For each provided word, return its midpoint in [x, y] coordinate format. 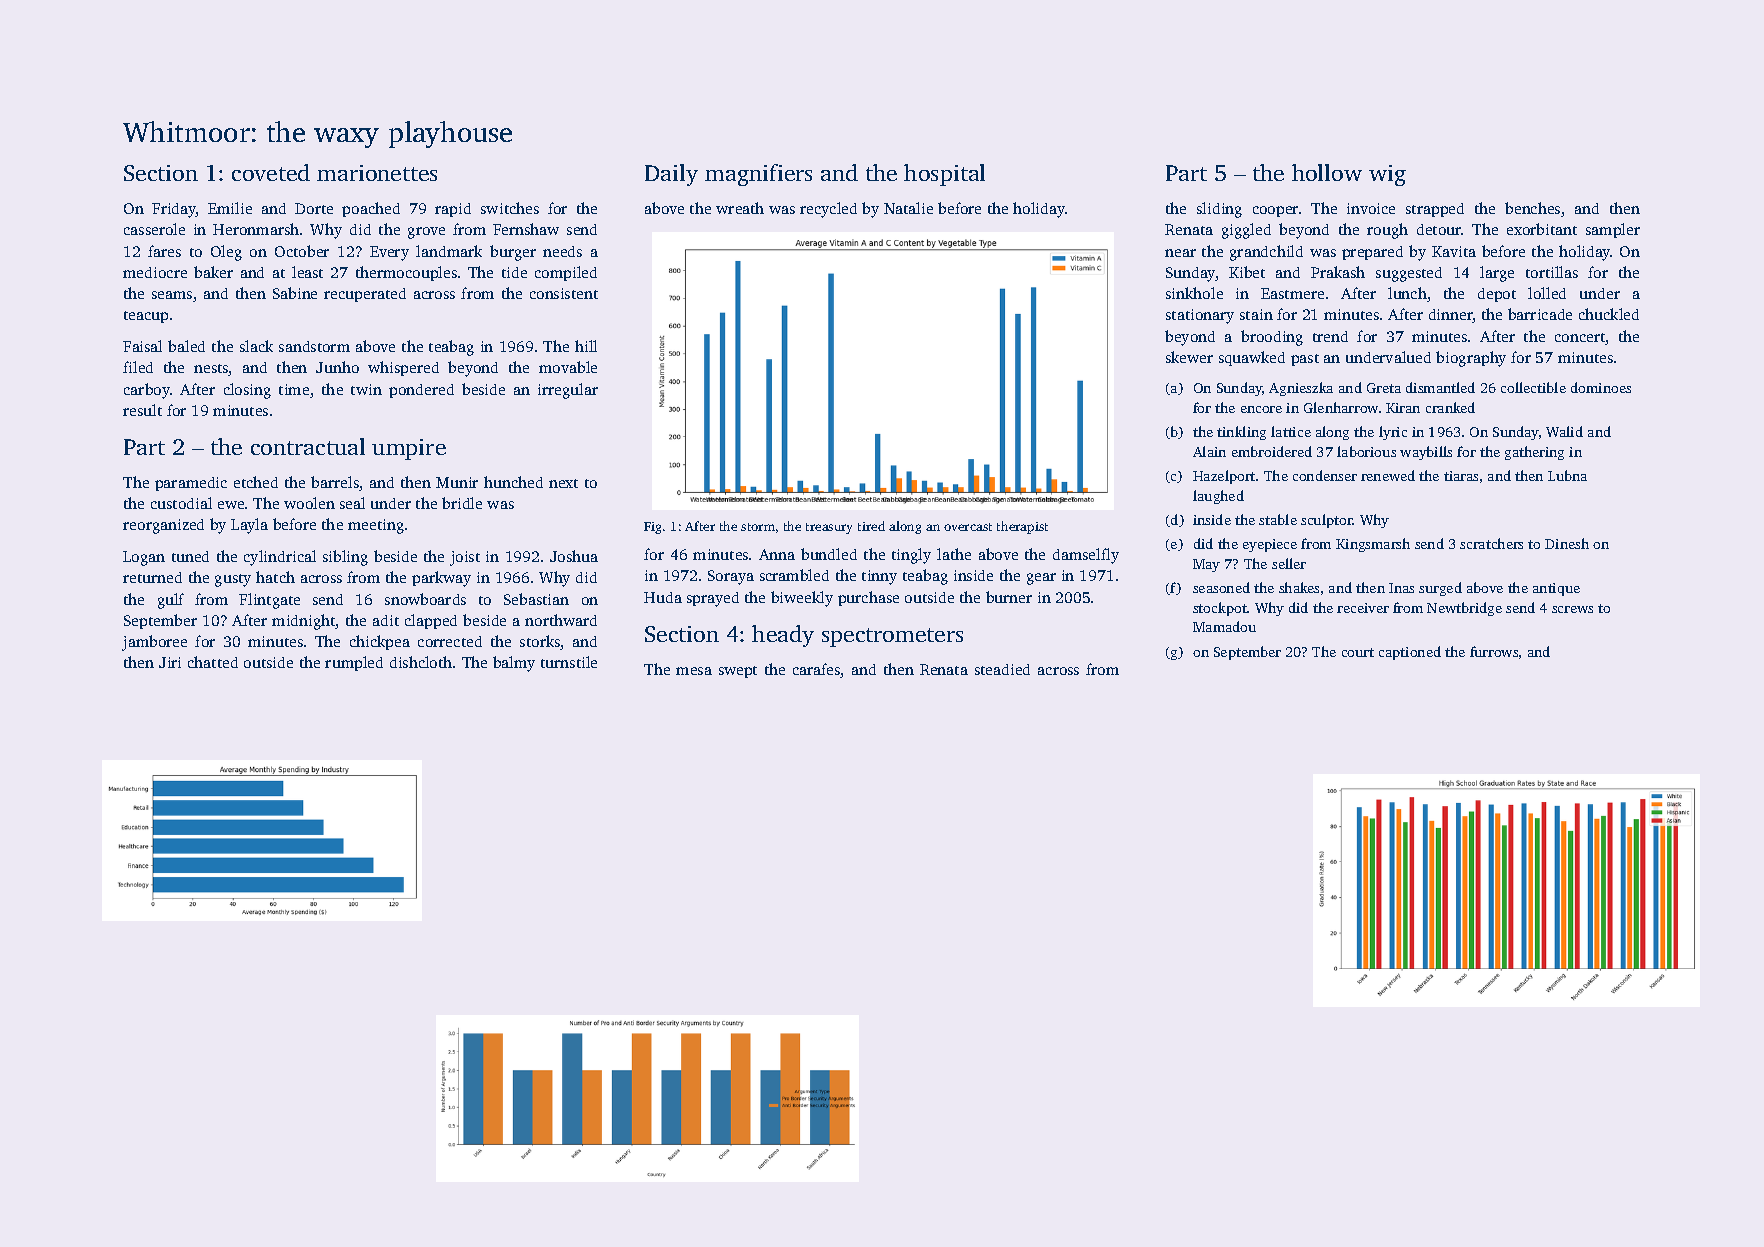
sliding [1219, 210]
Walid [1564, 431]
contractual [308, 446]
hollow [1327, 172]
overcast [968, 527]
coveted [271, 172]
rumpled [354, 663]
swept [738, 672]
